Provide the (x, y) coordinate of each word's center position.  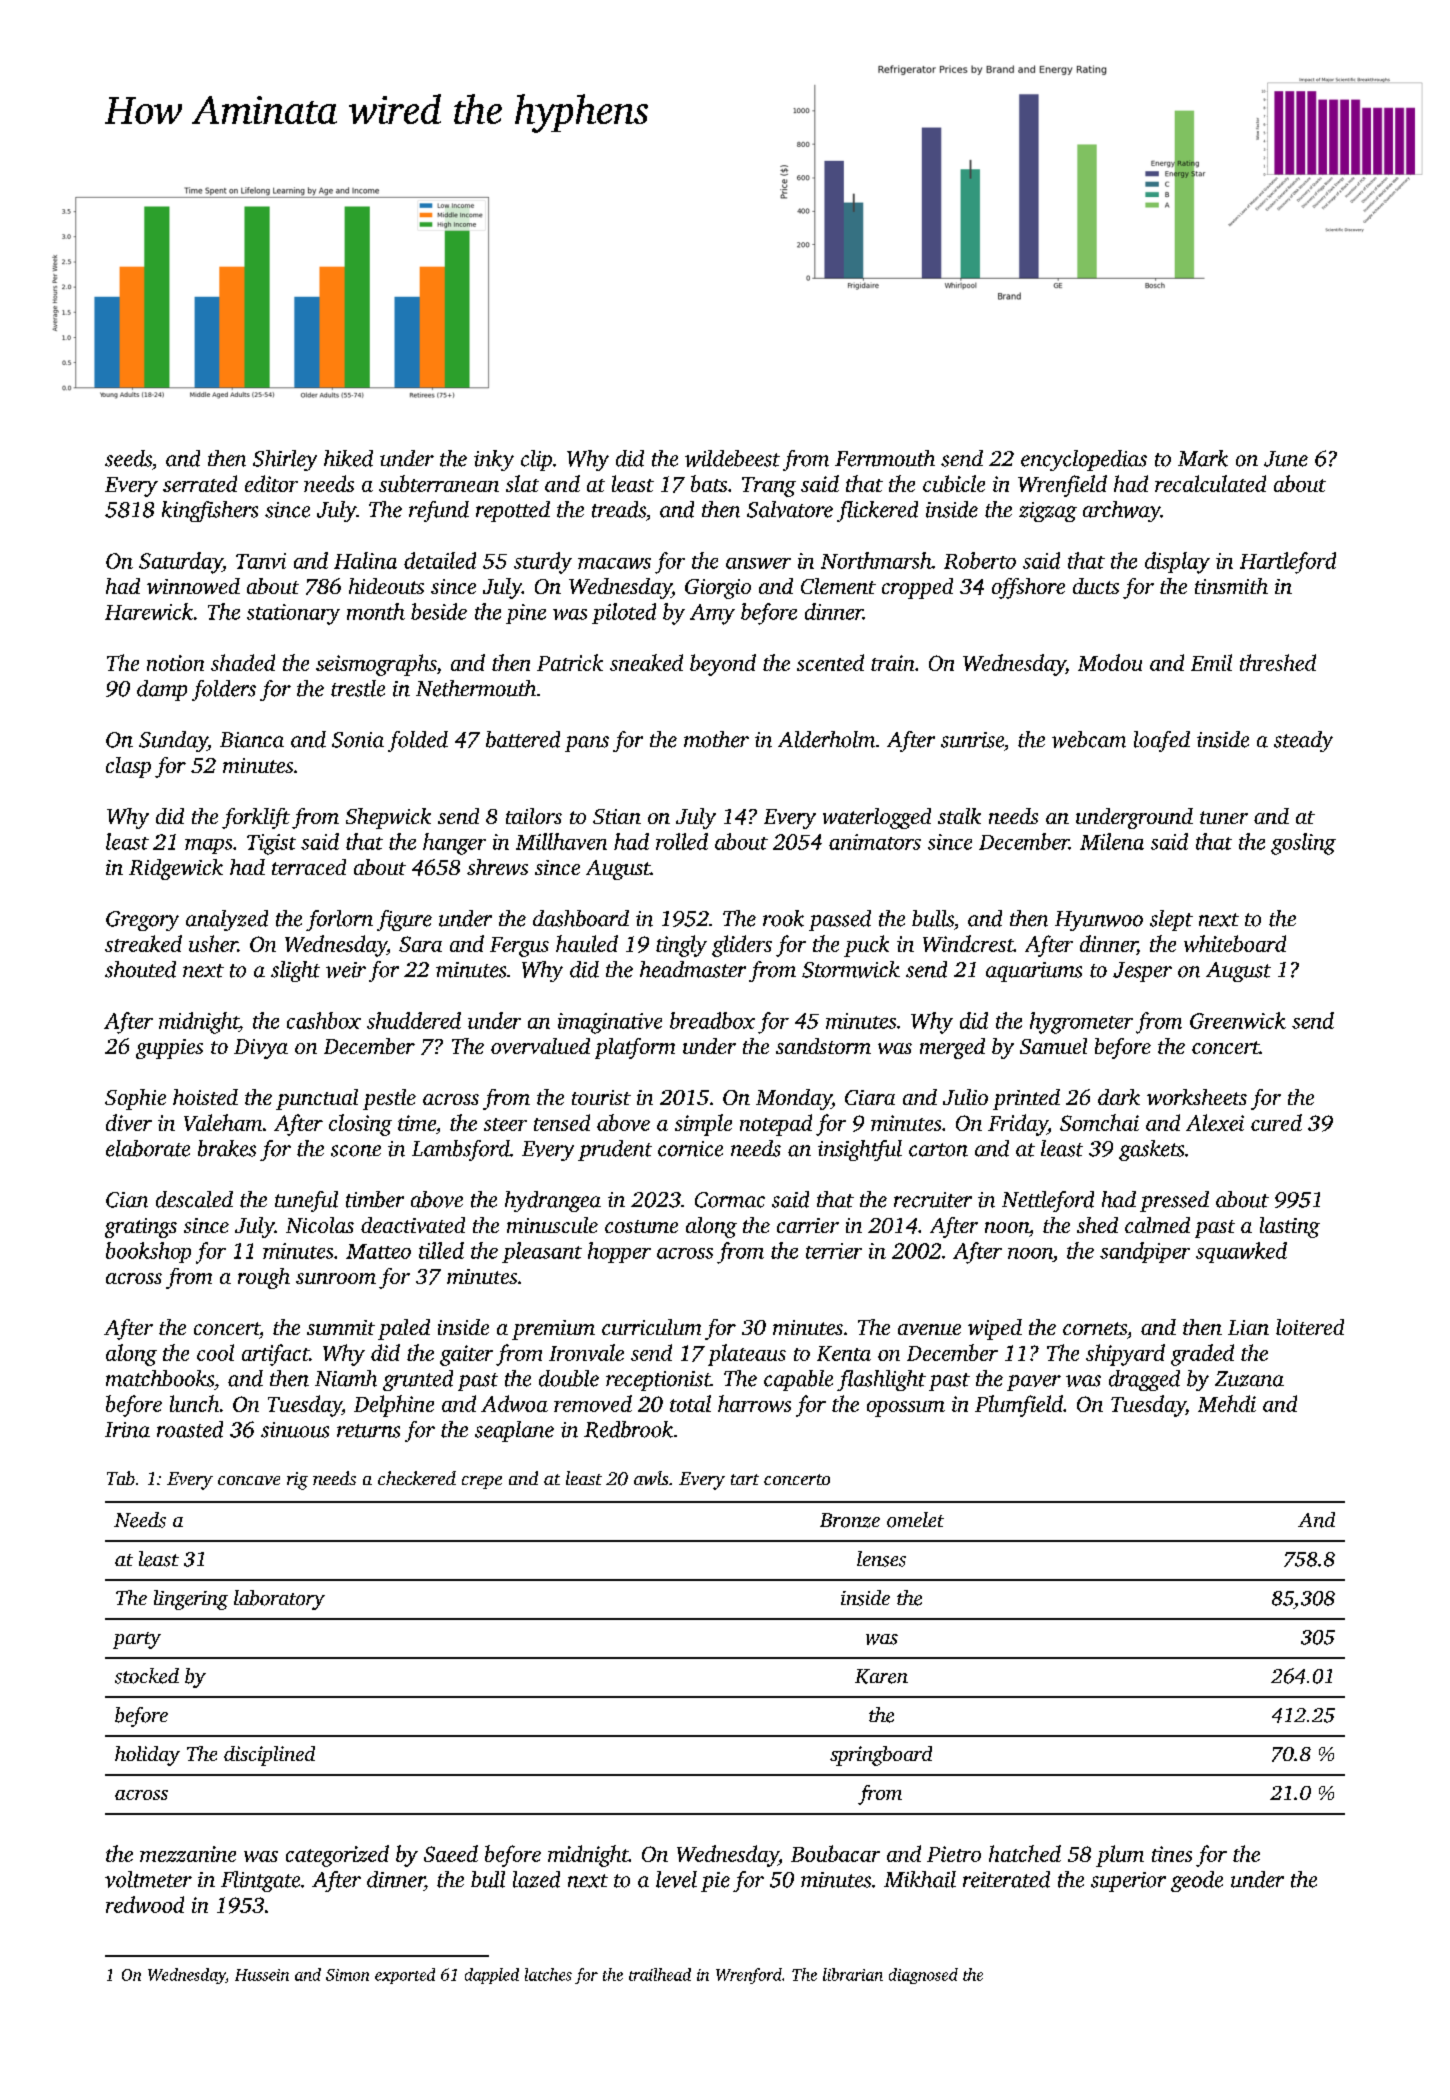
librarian (853, 1974)
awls (651, 1478)
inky (494, 460)
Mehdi (1227, 1403)
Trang (769, 487)
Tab (121, 1478)
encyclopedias (1084, 460)
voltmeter (148, 1879)
